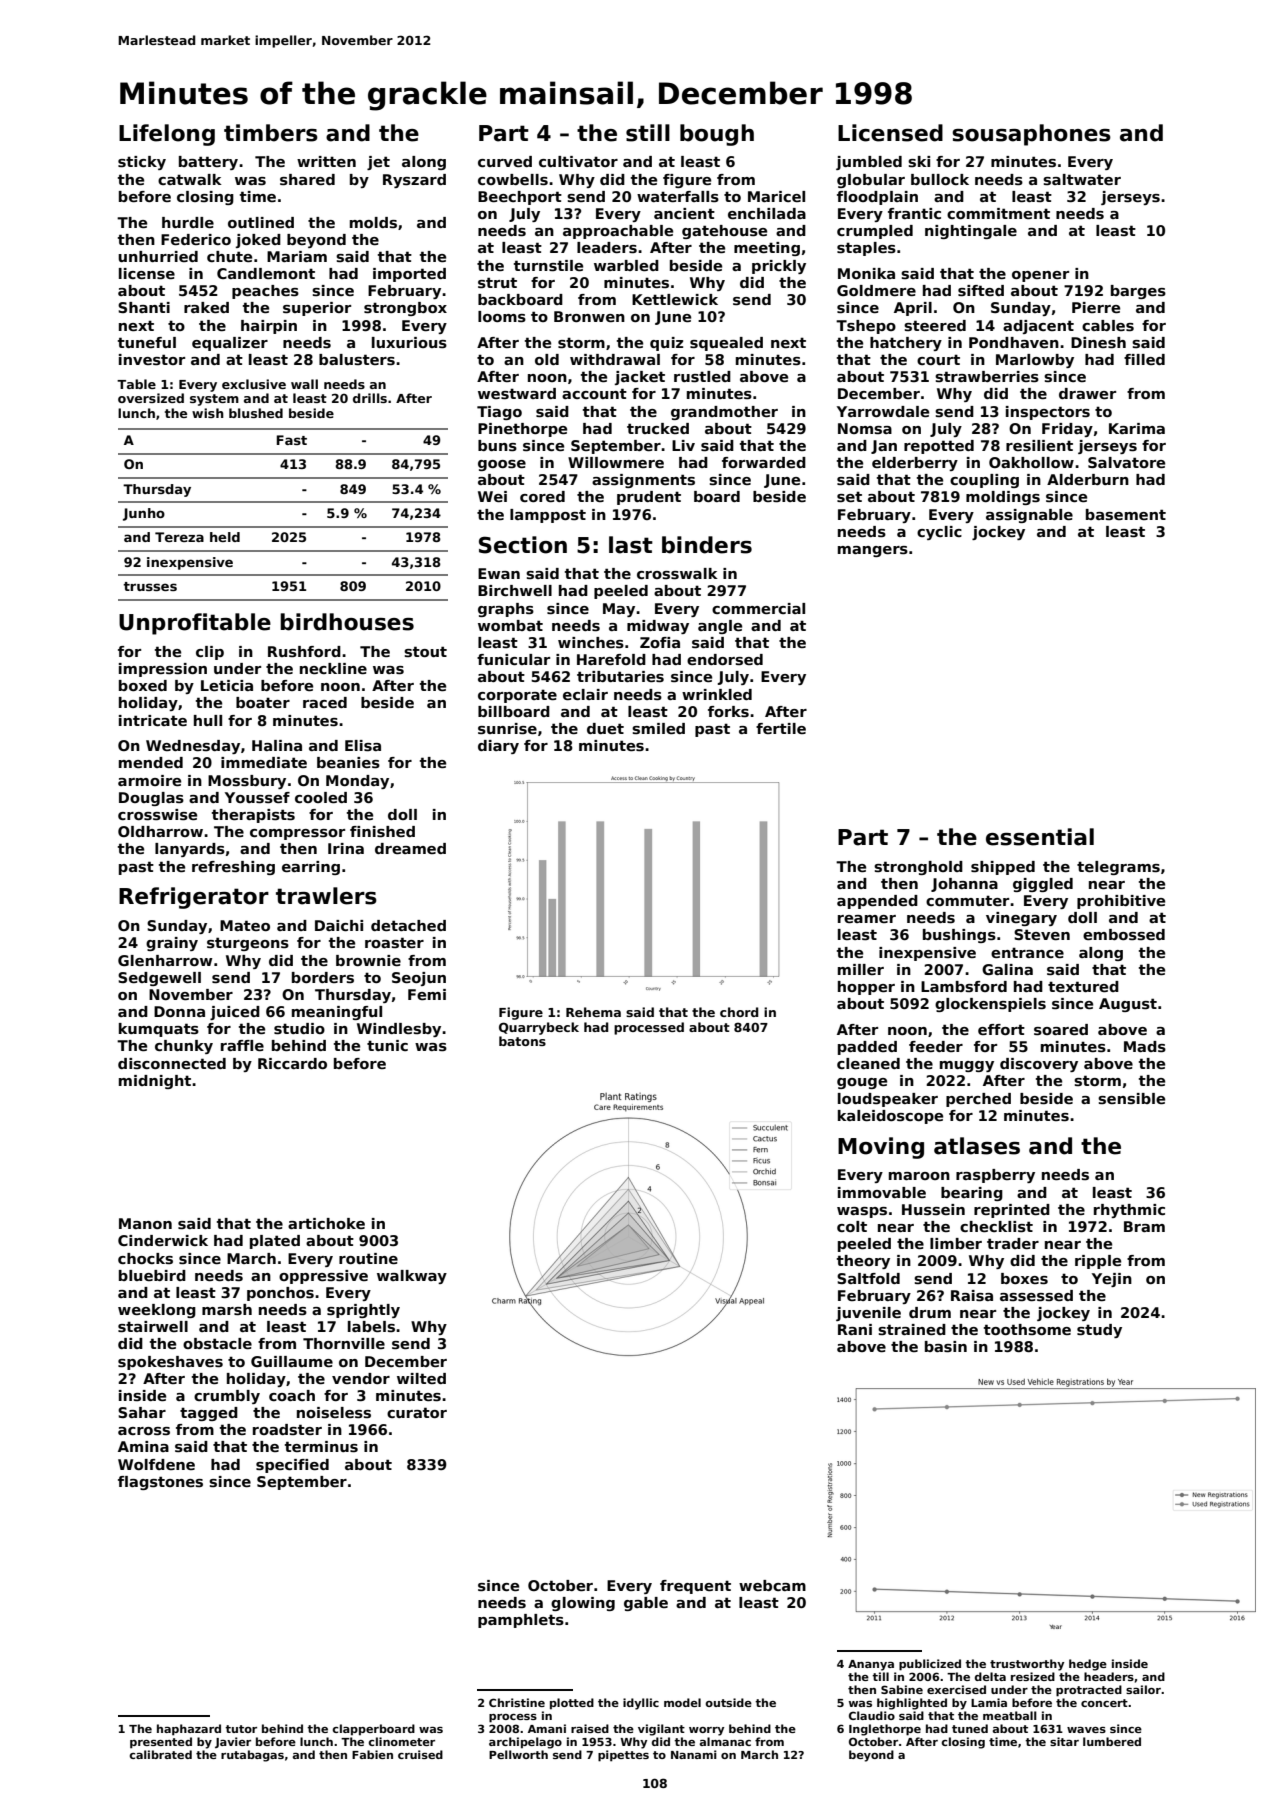 This screenshot has width=1284, height=1816. I want to click on rutabagas, so click(252, 1756).
